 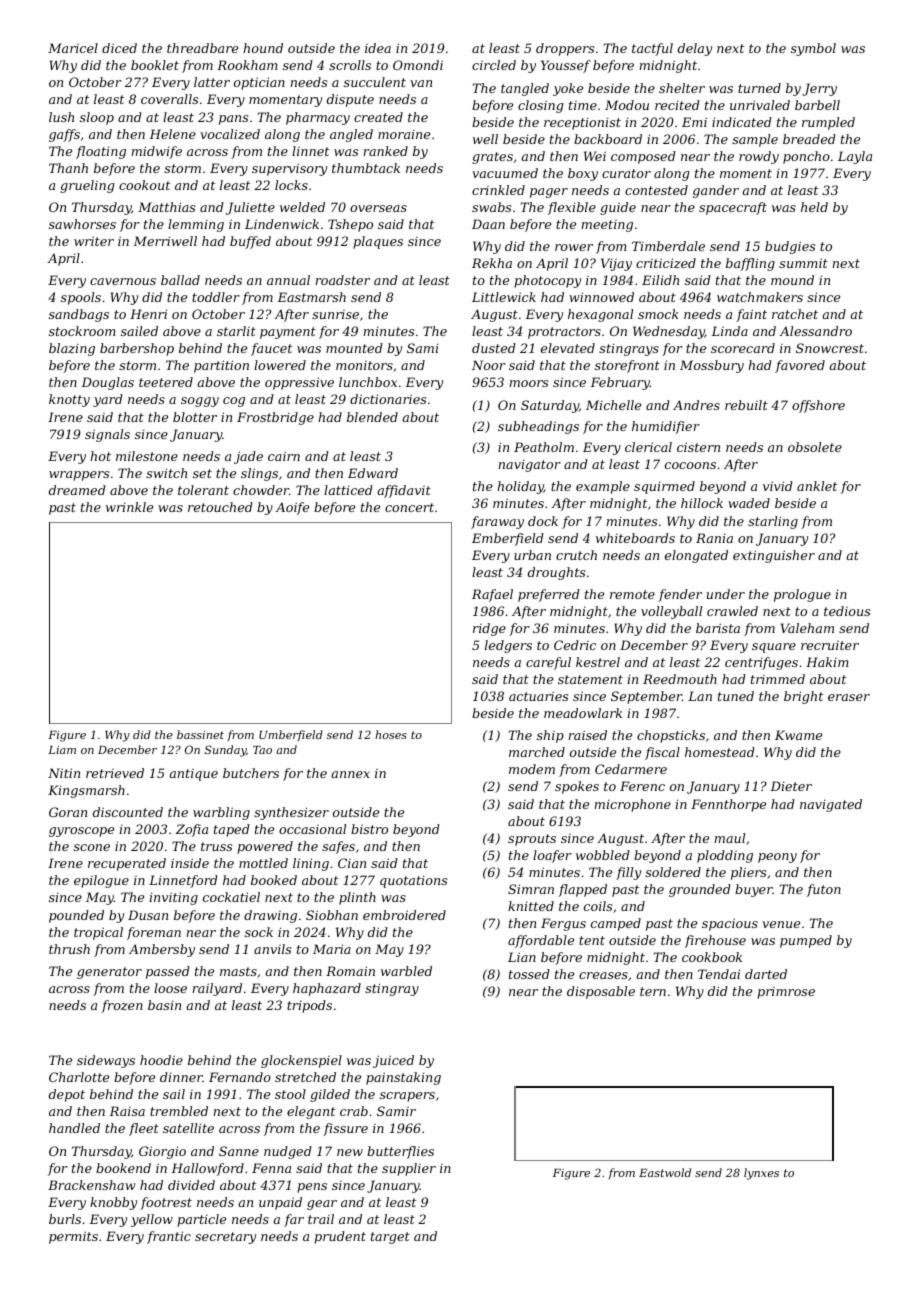 What do you see at coordinates (238, 971) in the screenshot?
I see `masts` at bounding box center [238, 971].
